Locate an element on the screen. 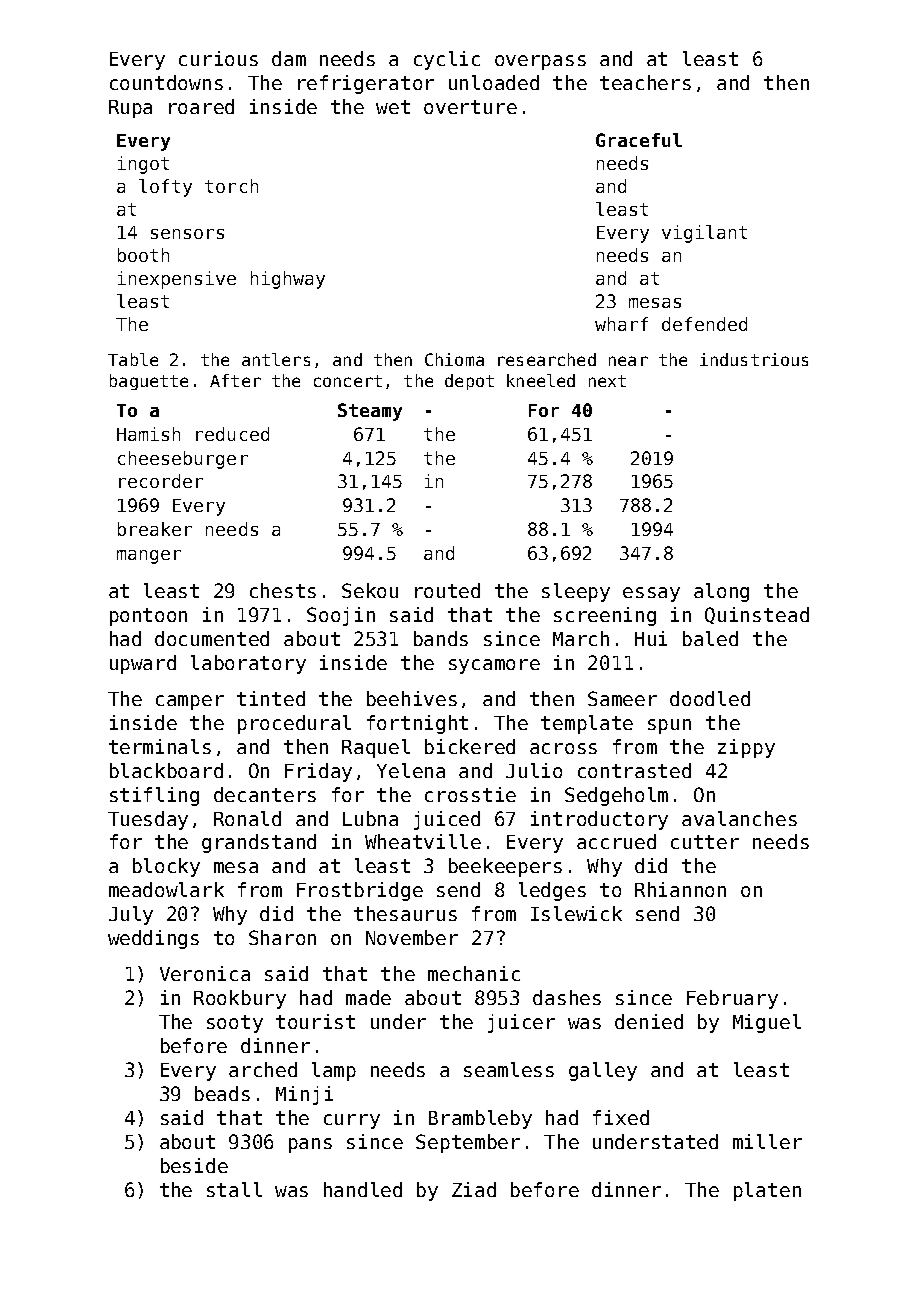 The height and width of the screenshot is (1314, 924). cutter is located at coordinates (705, 842).
